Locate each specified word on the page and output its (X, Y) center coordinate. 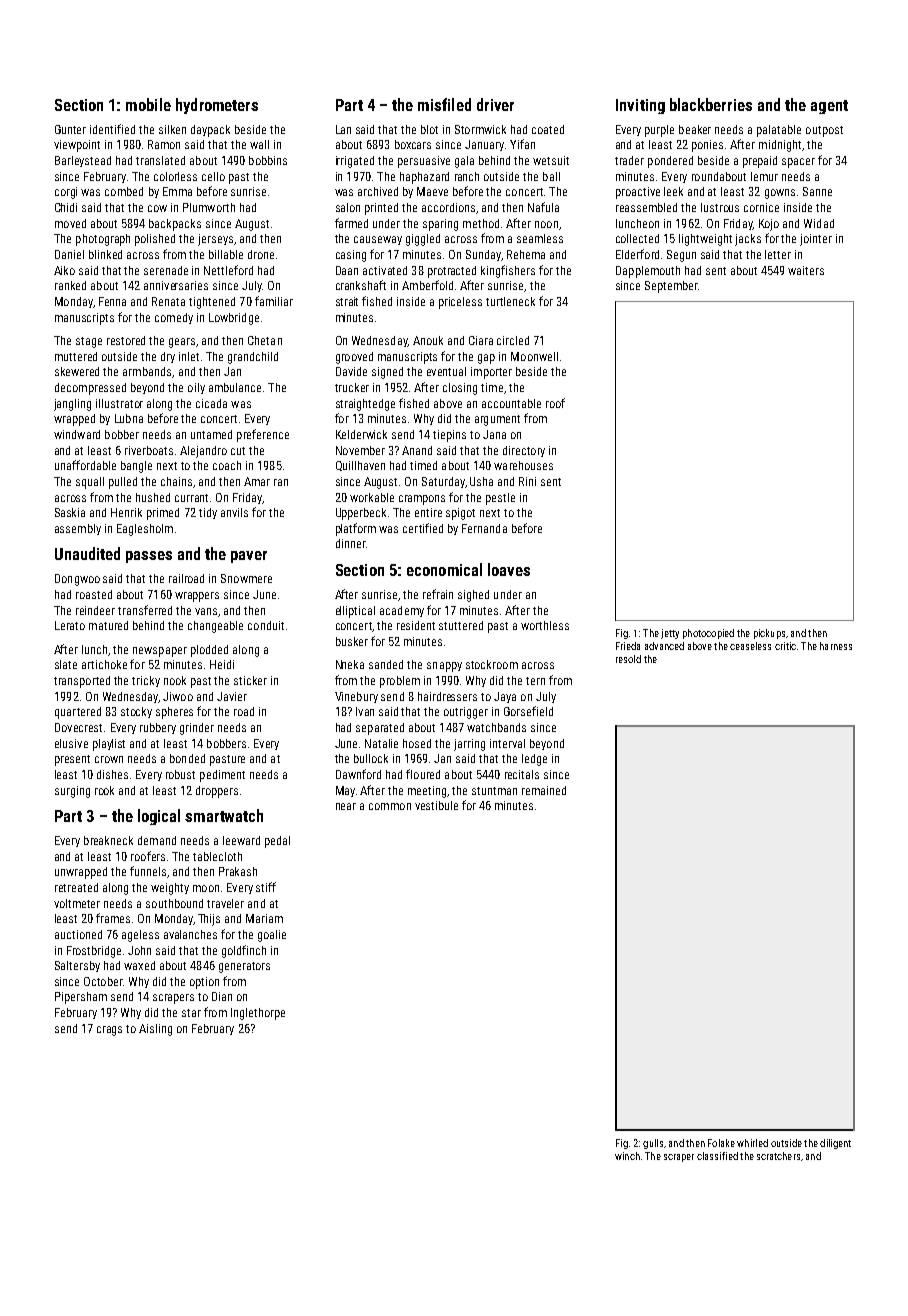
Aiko (64, 270)
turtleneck (510, 301)
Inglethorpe (258, 1014)
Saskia (70, 512)
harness (836, 646)
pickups (769, 634)
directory (524, 451)
